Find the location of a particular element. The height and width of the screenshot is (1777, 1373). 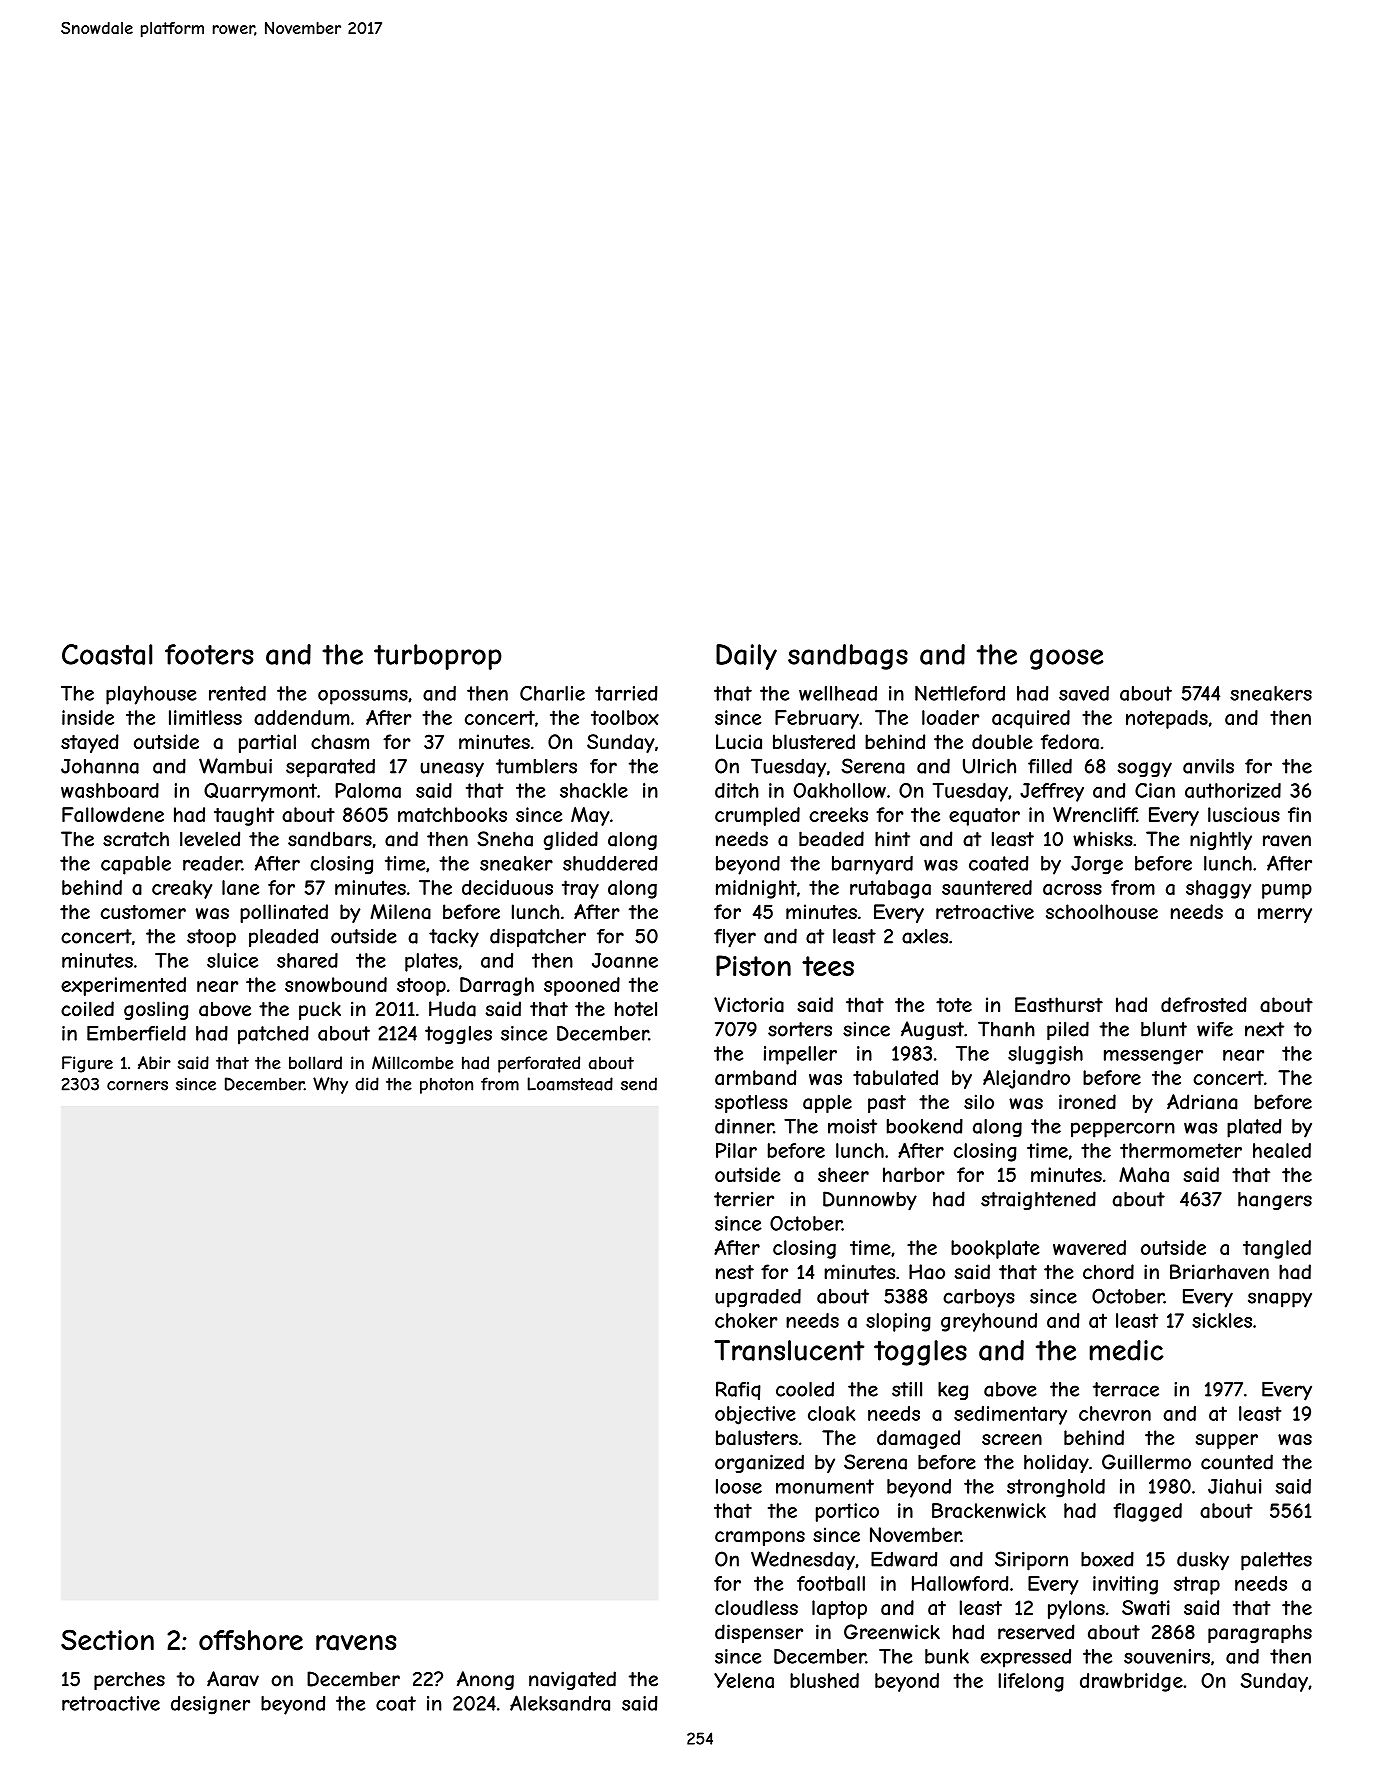

dispenser is located at coordinates (759, 1633).
